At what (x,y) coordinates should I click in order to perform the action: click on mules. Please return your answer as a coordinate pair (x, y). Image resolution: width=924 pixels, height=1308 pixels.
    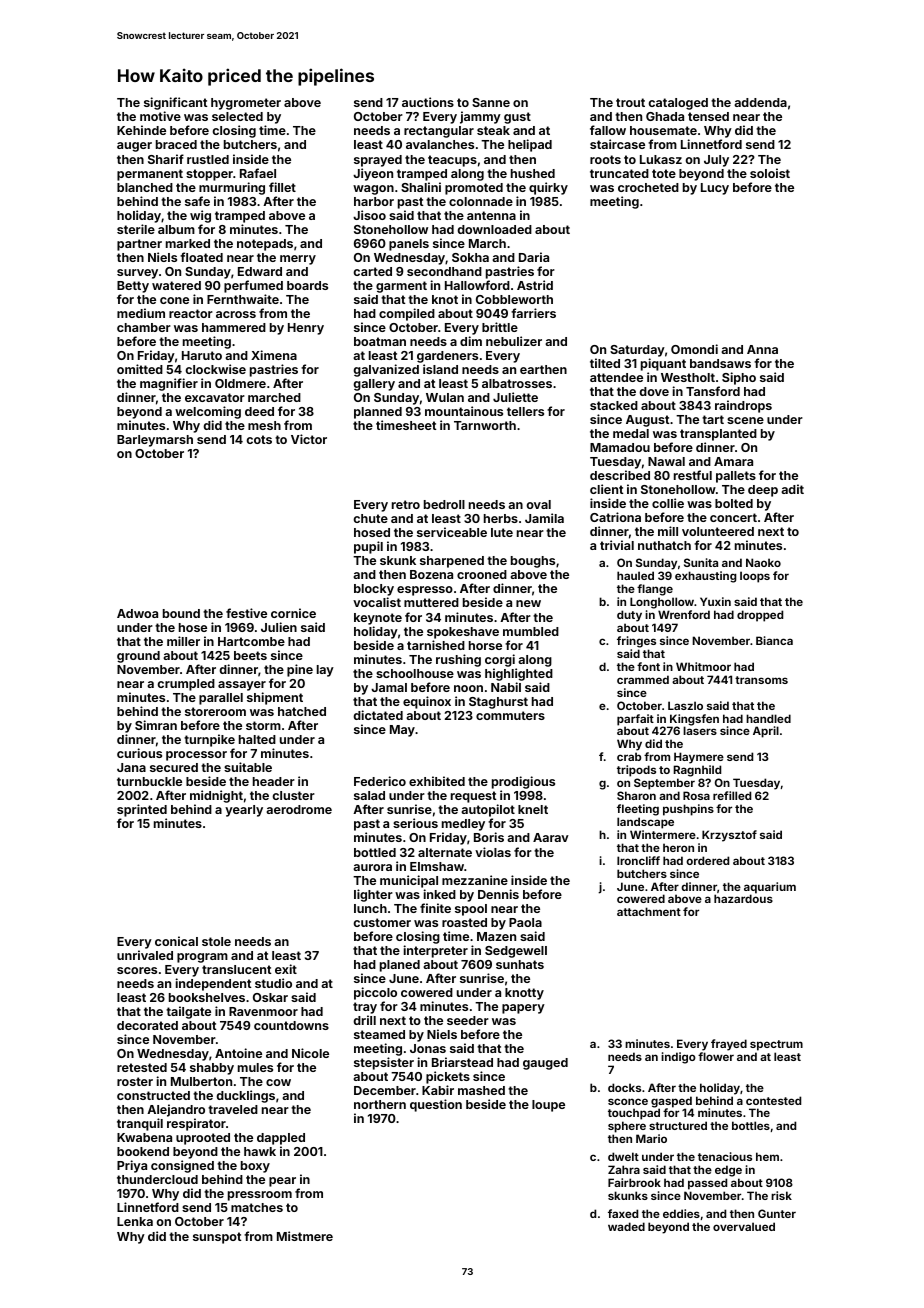
    Looking at the image, I should click on (255, 1067).
